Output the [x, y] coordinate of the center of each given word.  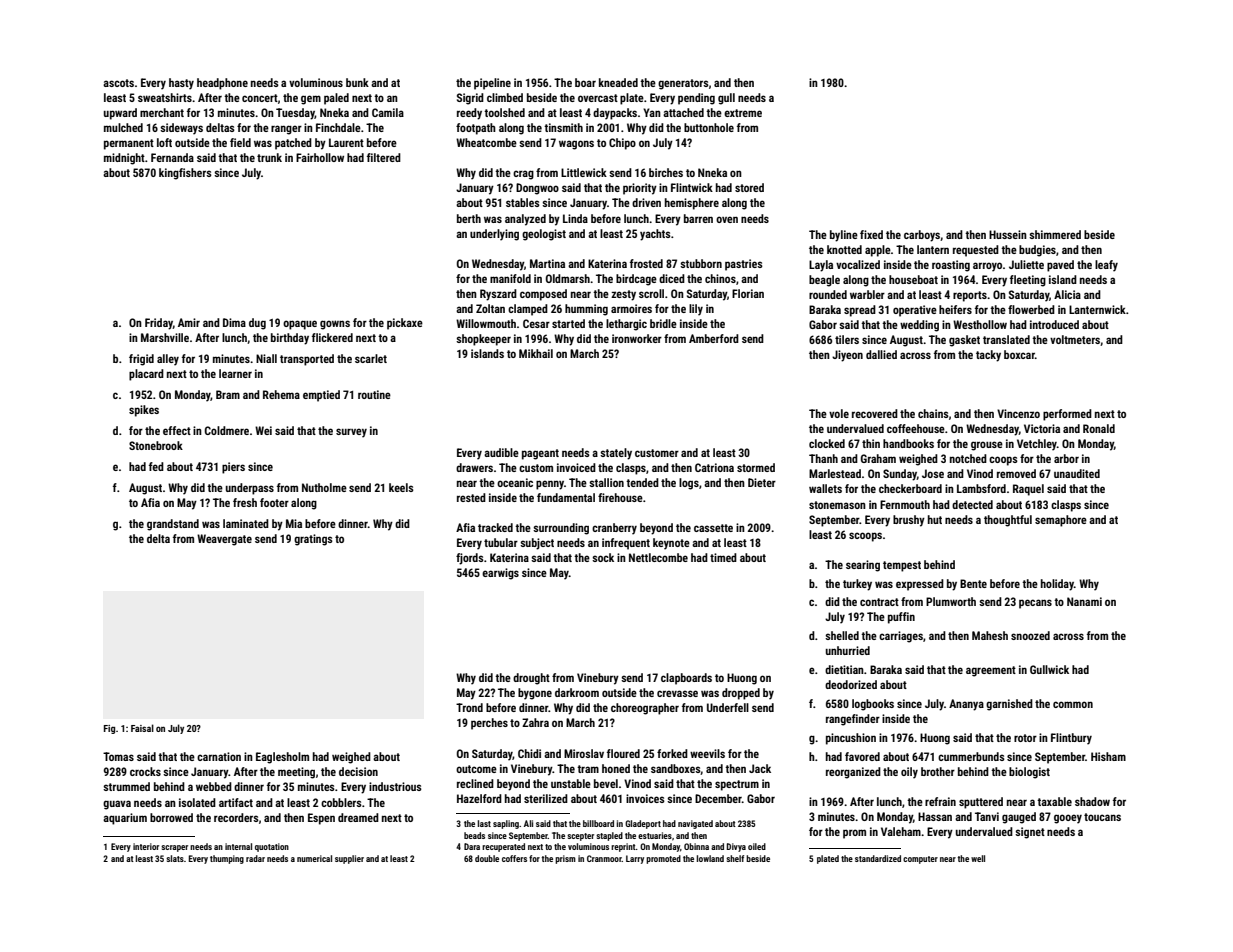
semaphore [1061, 521]
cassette [713, 528]
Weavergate [224, 540]
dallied [881, 354]
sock [603, 557]
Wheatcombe [486, 142]
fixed [871, 234]
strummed [126, 786]
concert [260, 98]
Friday [159, 324]
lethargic [626, 325]
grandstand [173, 525]
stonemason [837, 505]
